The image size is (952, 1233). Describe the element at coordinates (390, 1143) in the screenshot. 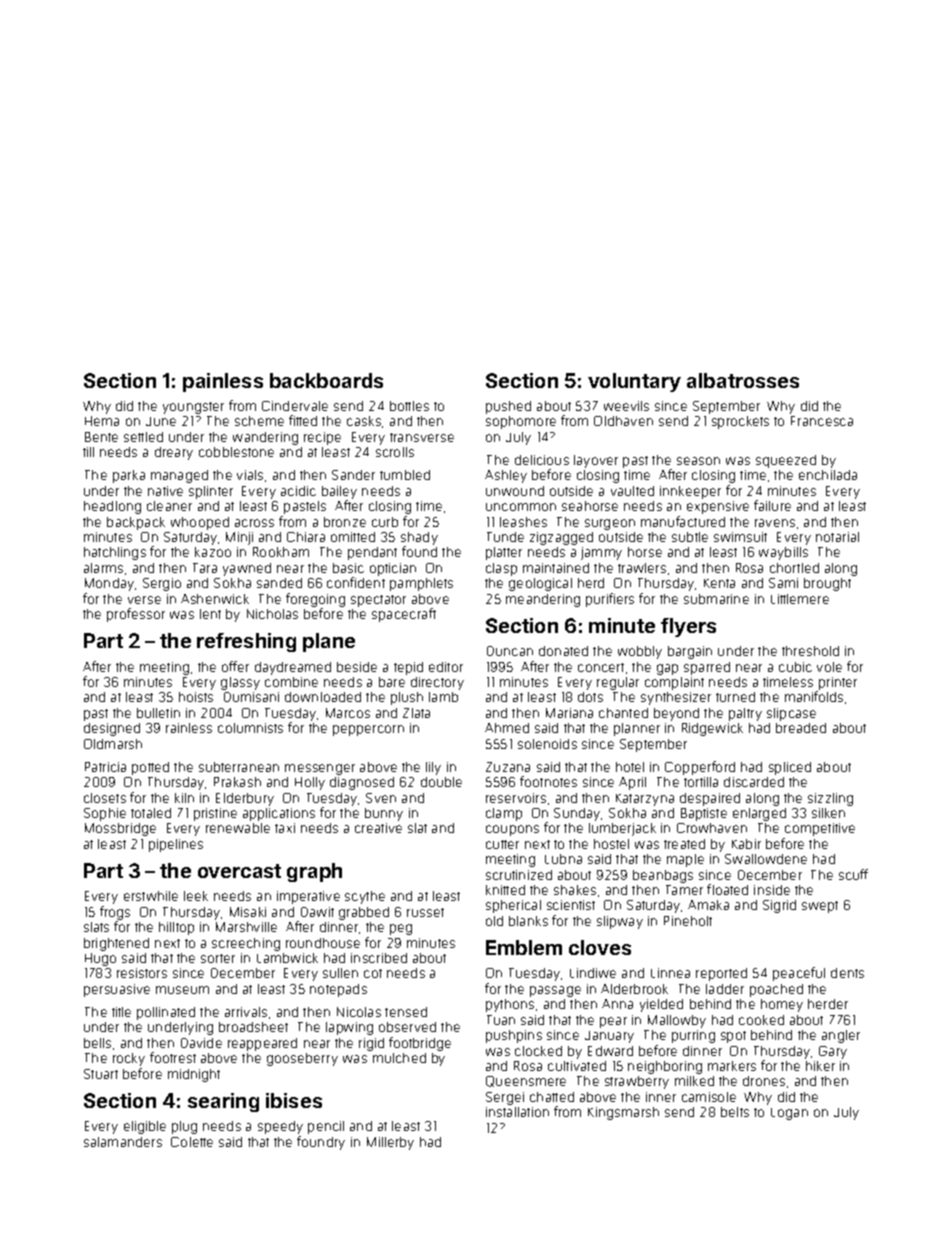

I see `Millerby` at that location.
